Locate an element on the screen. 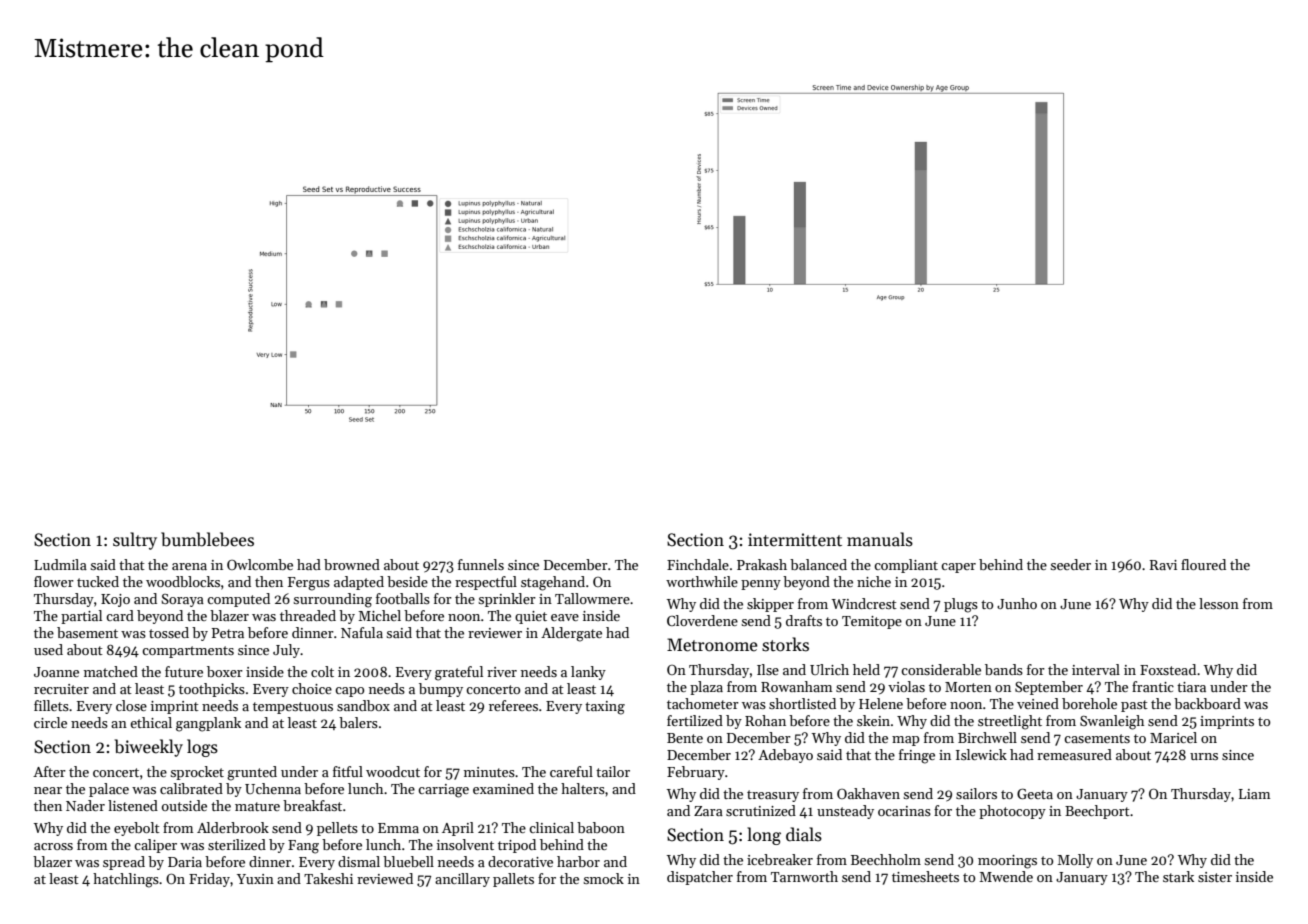 The height and width of the screenshot is (924, 1308). Kojo is located at coordinates (115, 600).
